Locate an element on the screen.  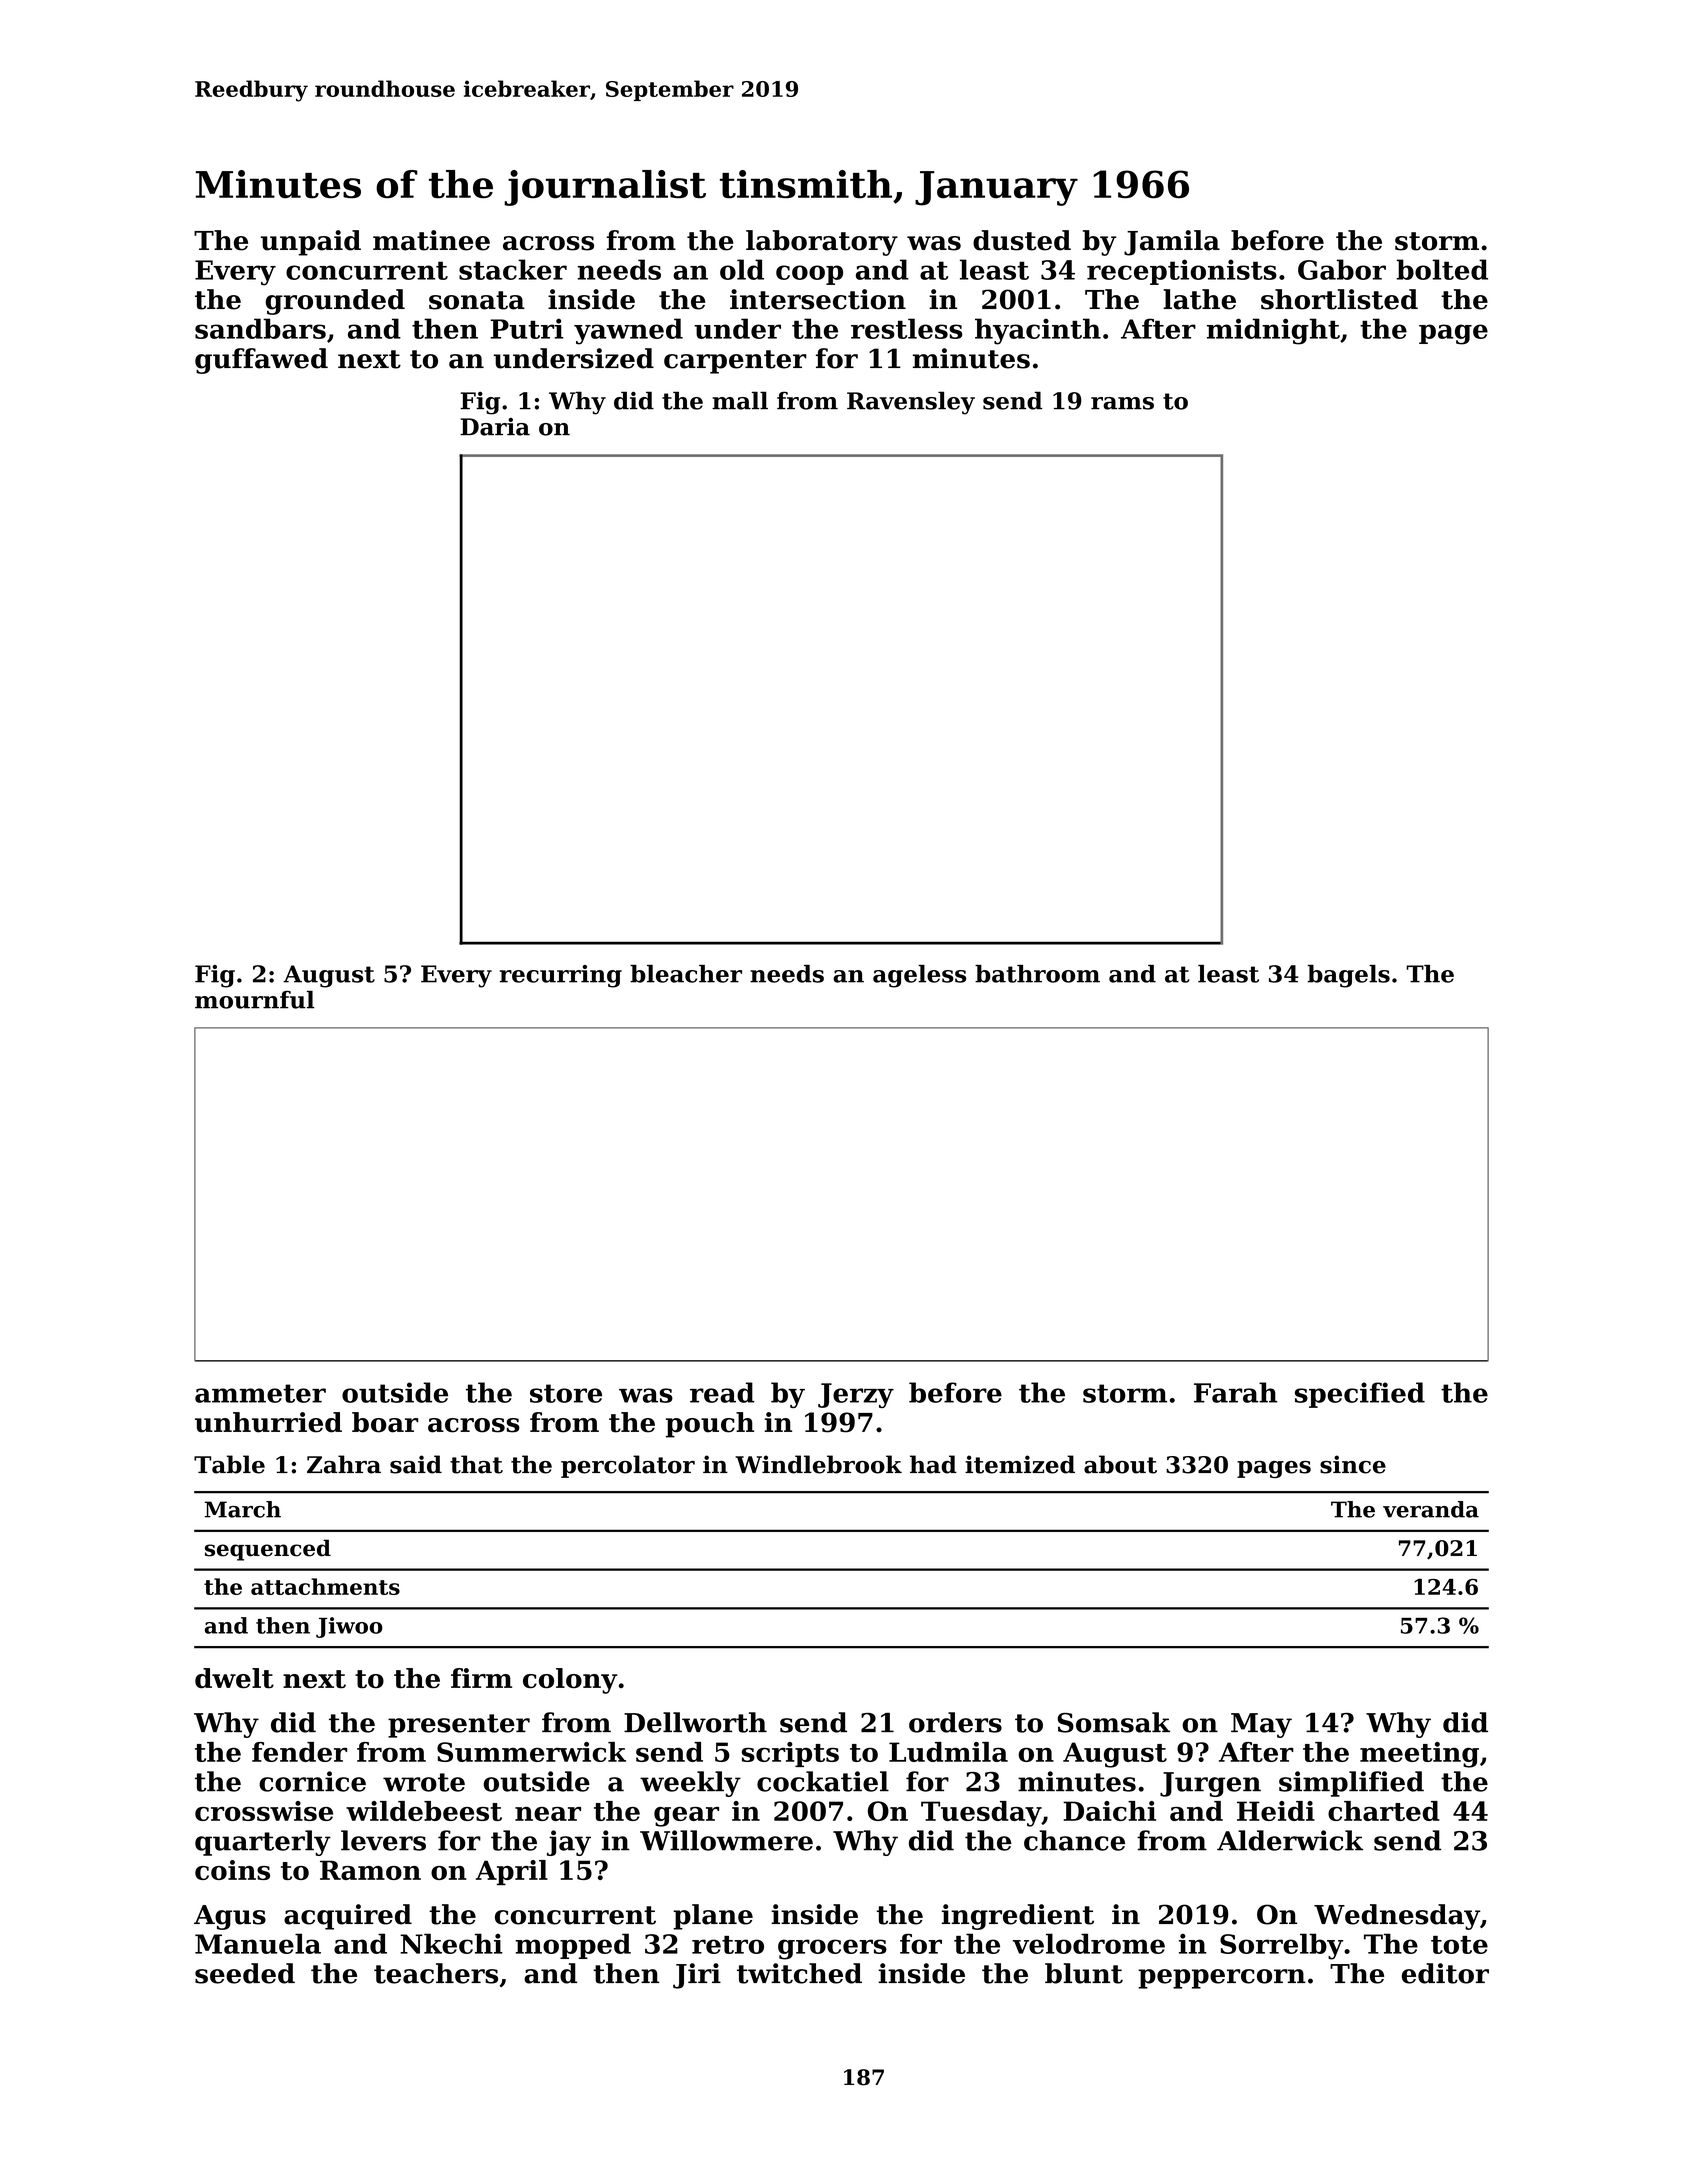
Jiri is located at coordinates (697, 1976).
